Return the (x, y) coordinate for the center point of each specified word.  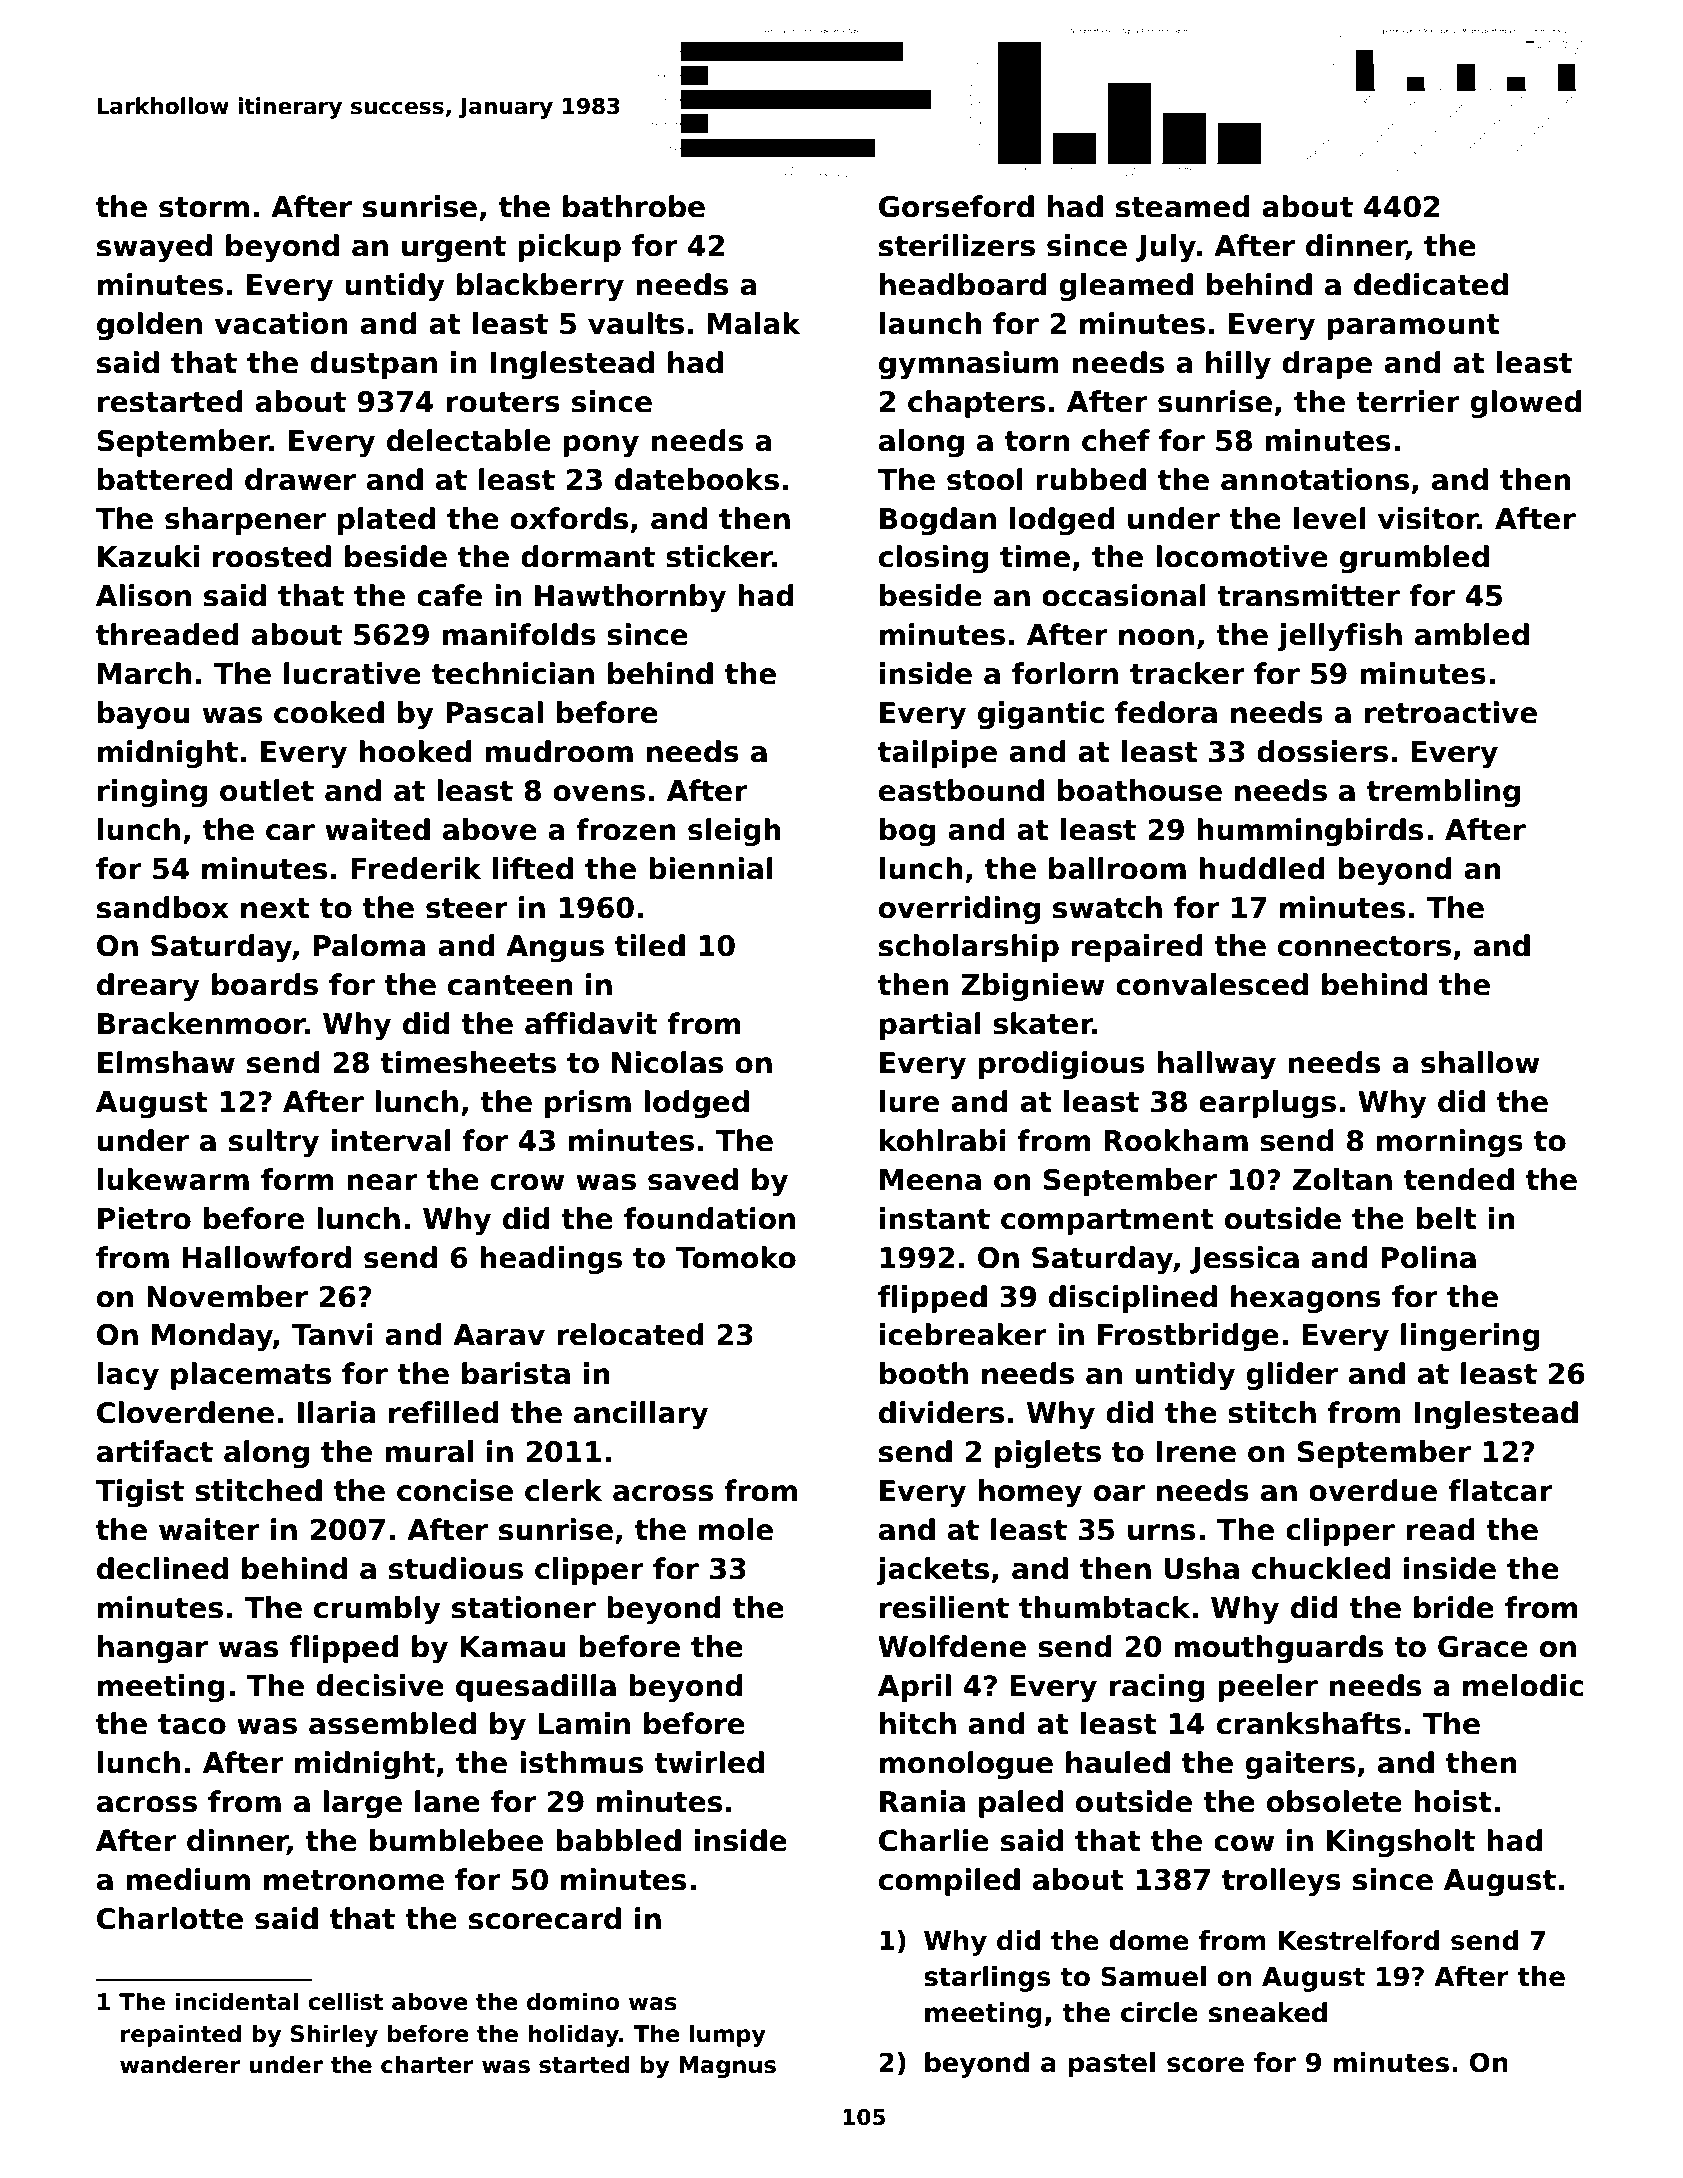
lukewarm (173, 1179)
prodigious (1062, 1065)
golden (149, 326)
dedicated (1431, 284)
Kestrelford (1358, 1940)
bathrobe (634, 206)
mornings (1450, 1143)
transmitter (1308, 595)
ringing (152, 793)
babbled (618, 1840)
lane (447, 1801)
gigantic (1041, 715)
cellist (345, 2001)
